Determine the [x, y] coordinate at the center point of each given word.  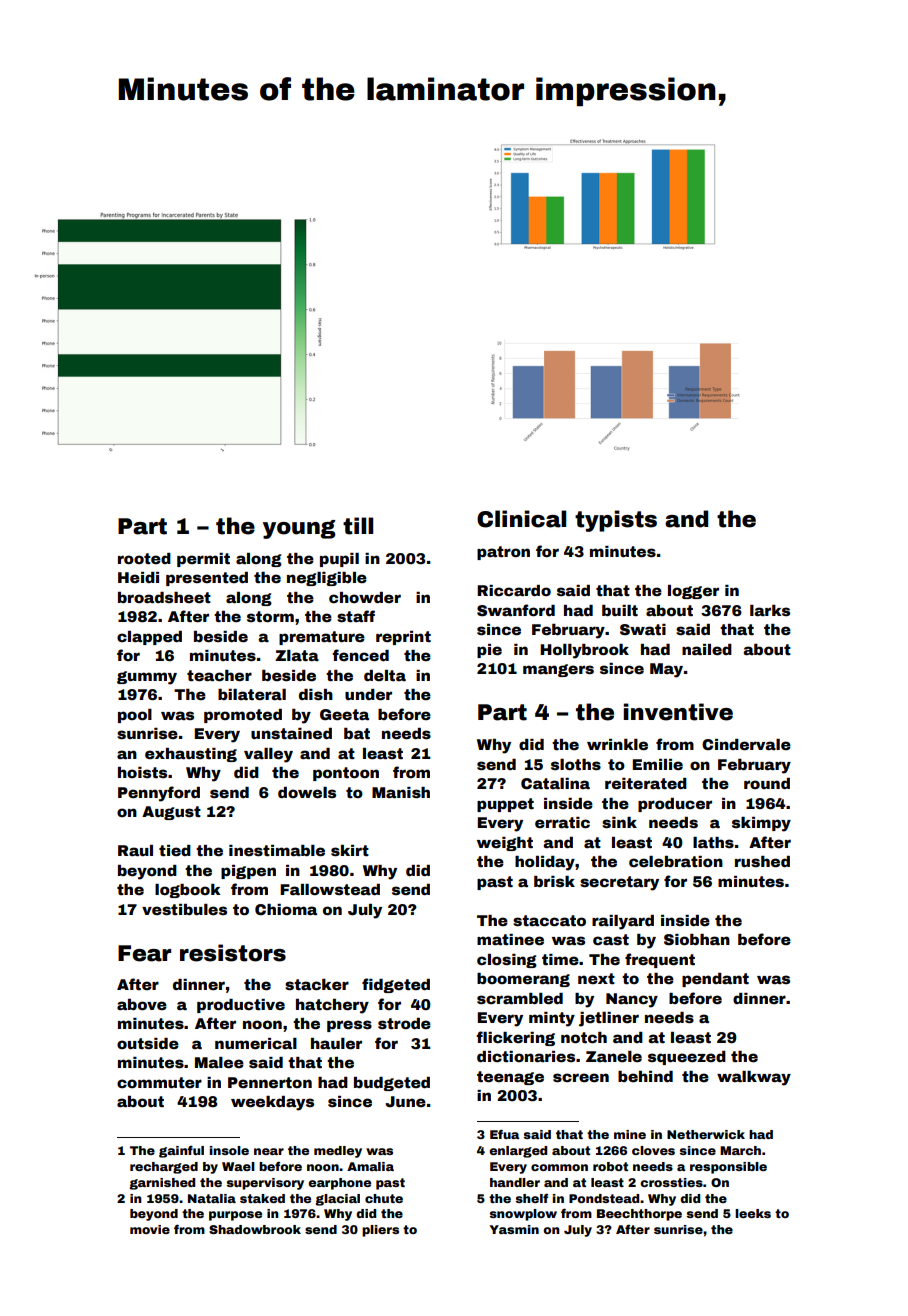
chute [384, 1198]
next [596, 978]
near [269, 1151]
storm [270, 616]
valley [268, 755]
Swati [643, 629]
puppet [505, 805]
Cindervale [746, 744]
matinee [510, 939]
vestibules [184, 909]
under [368, 694]
